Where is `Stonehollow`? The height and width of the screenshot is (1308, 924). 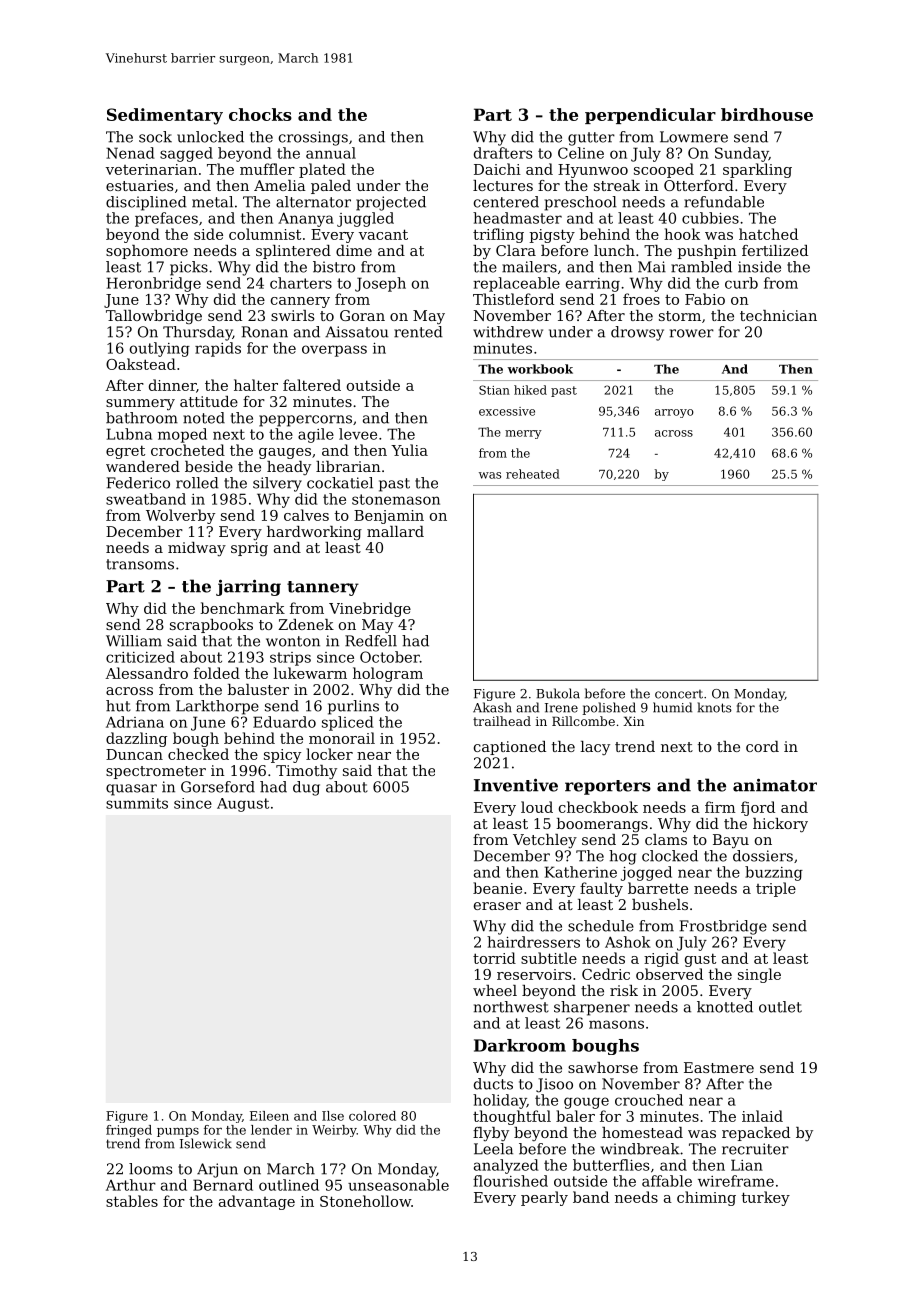
Stonehollow is located at coordinates (365, 1201).
